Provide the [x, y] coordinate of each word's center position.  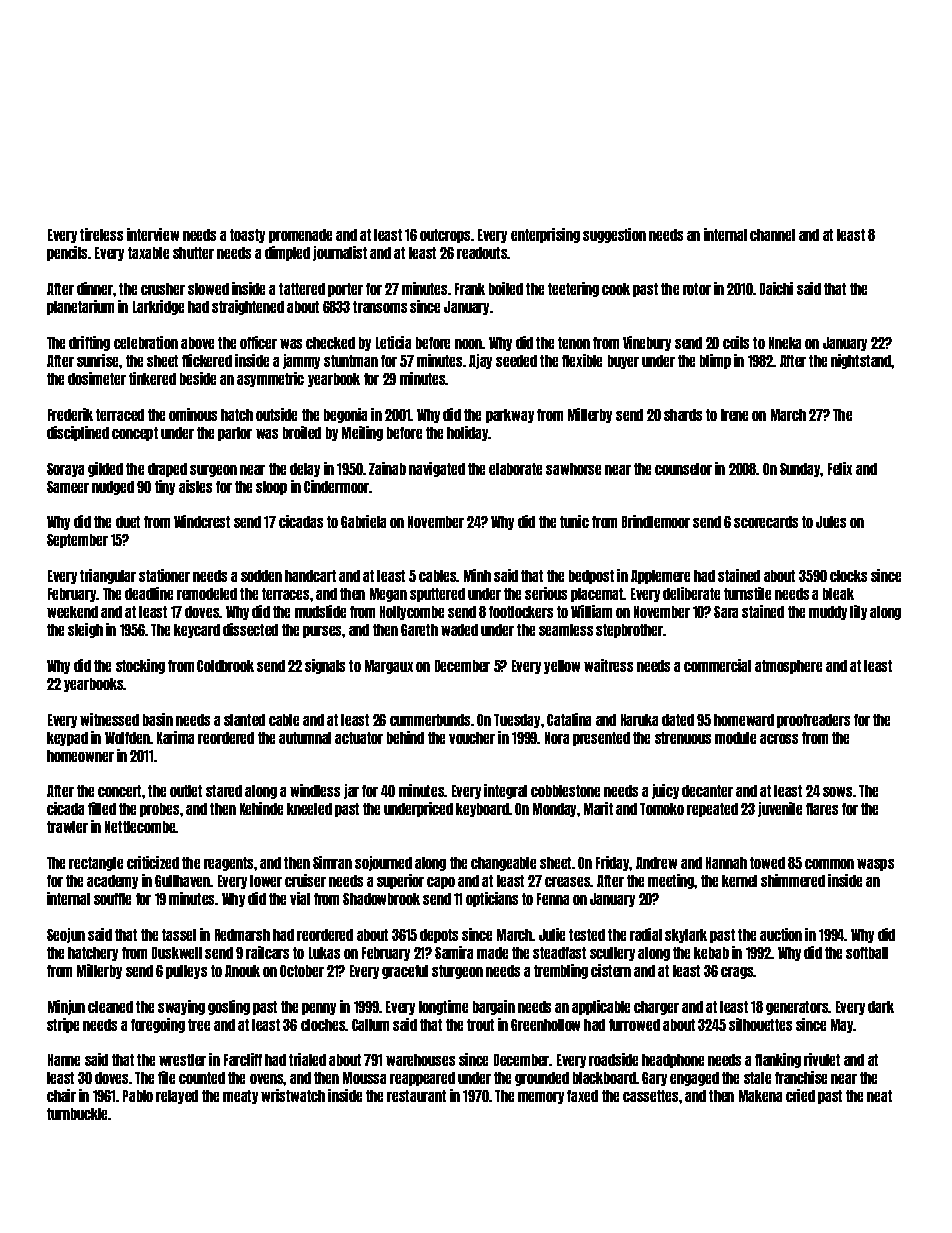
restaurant [416, 1096]
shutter [193, 253]
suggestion [614, 235]
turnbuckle [77, 1114]
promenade [300, 236]
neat [879, 1096]
